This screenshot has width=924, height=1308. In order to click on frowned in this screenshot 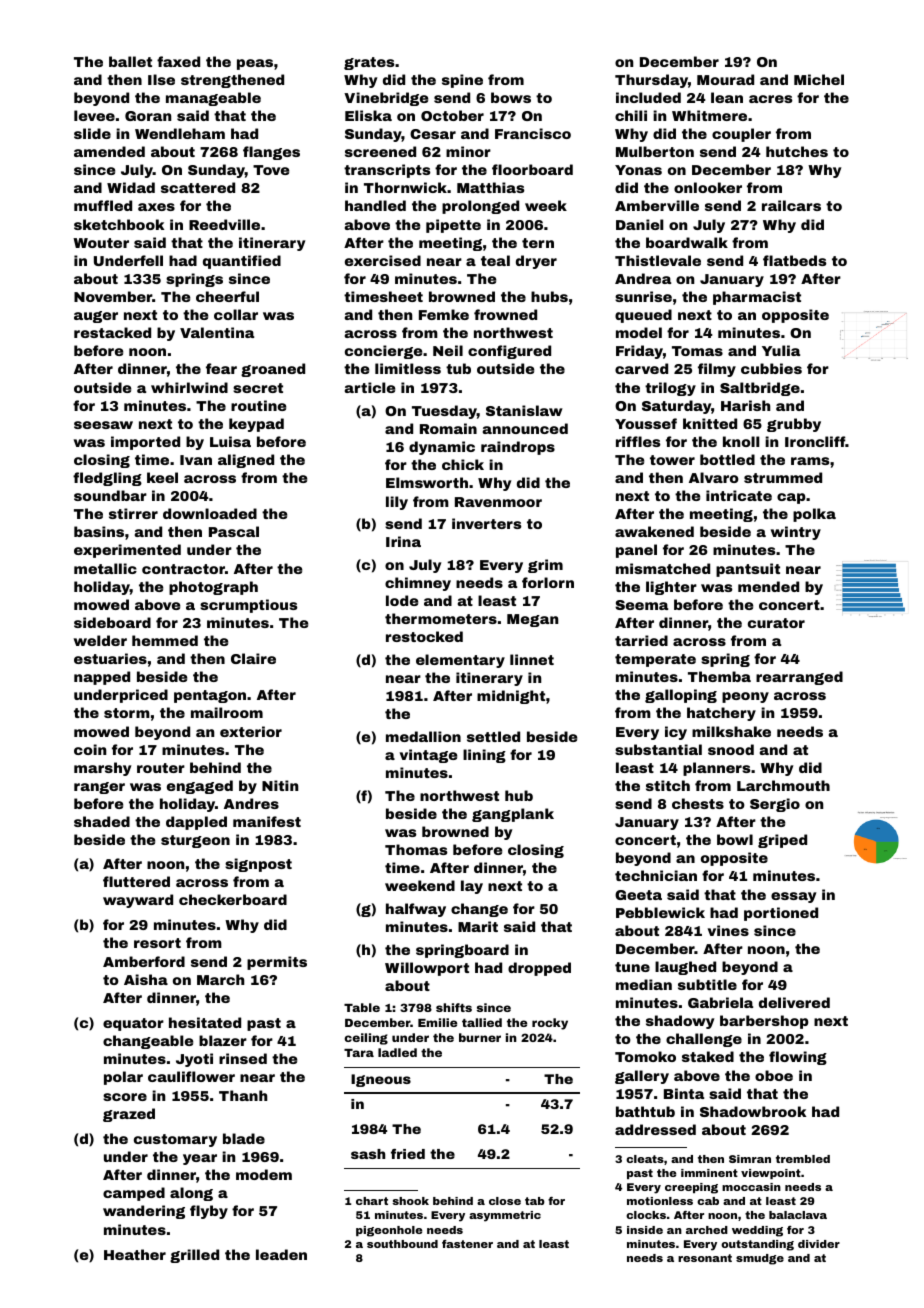, I will do `click(505, 314)`.
